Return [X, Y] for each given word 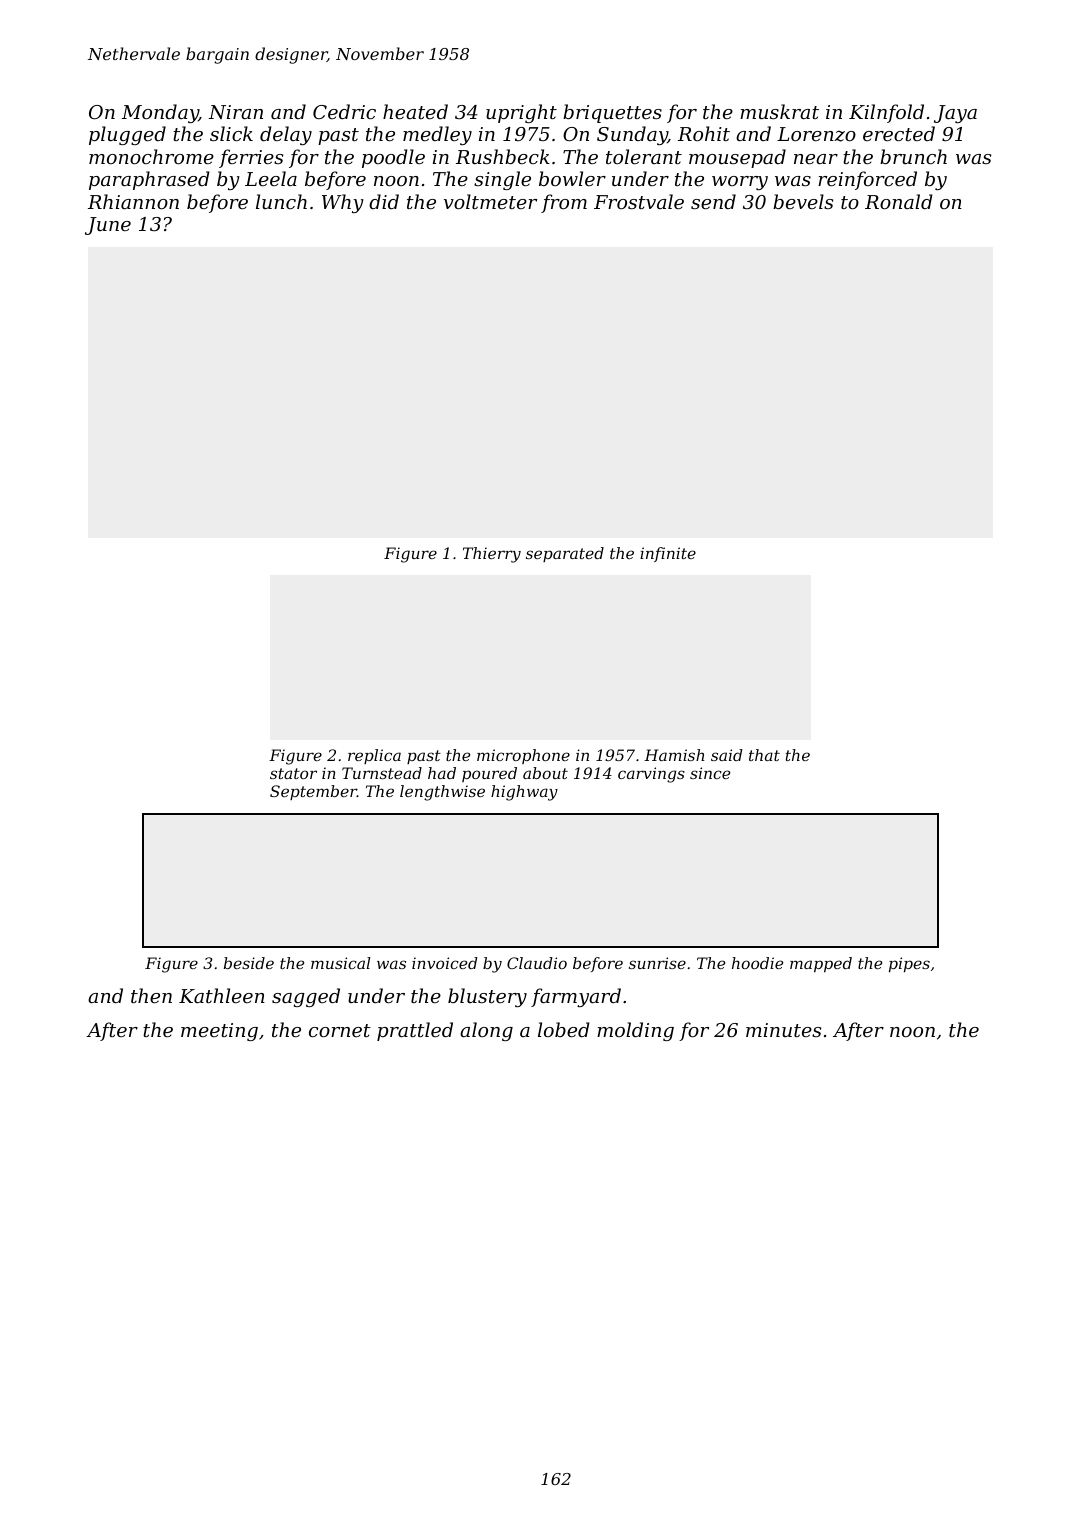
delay [286, 135]
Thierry [492, 555]
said [727, 755]
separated [565, 554]
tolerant [644, 156]
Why [343, 203]
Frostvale [639, 201]
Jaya [955, 114]
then [151, 995]
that [764, 755]
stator [293, 773]
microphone [523, 756]
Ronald [899, 201]
